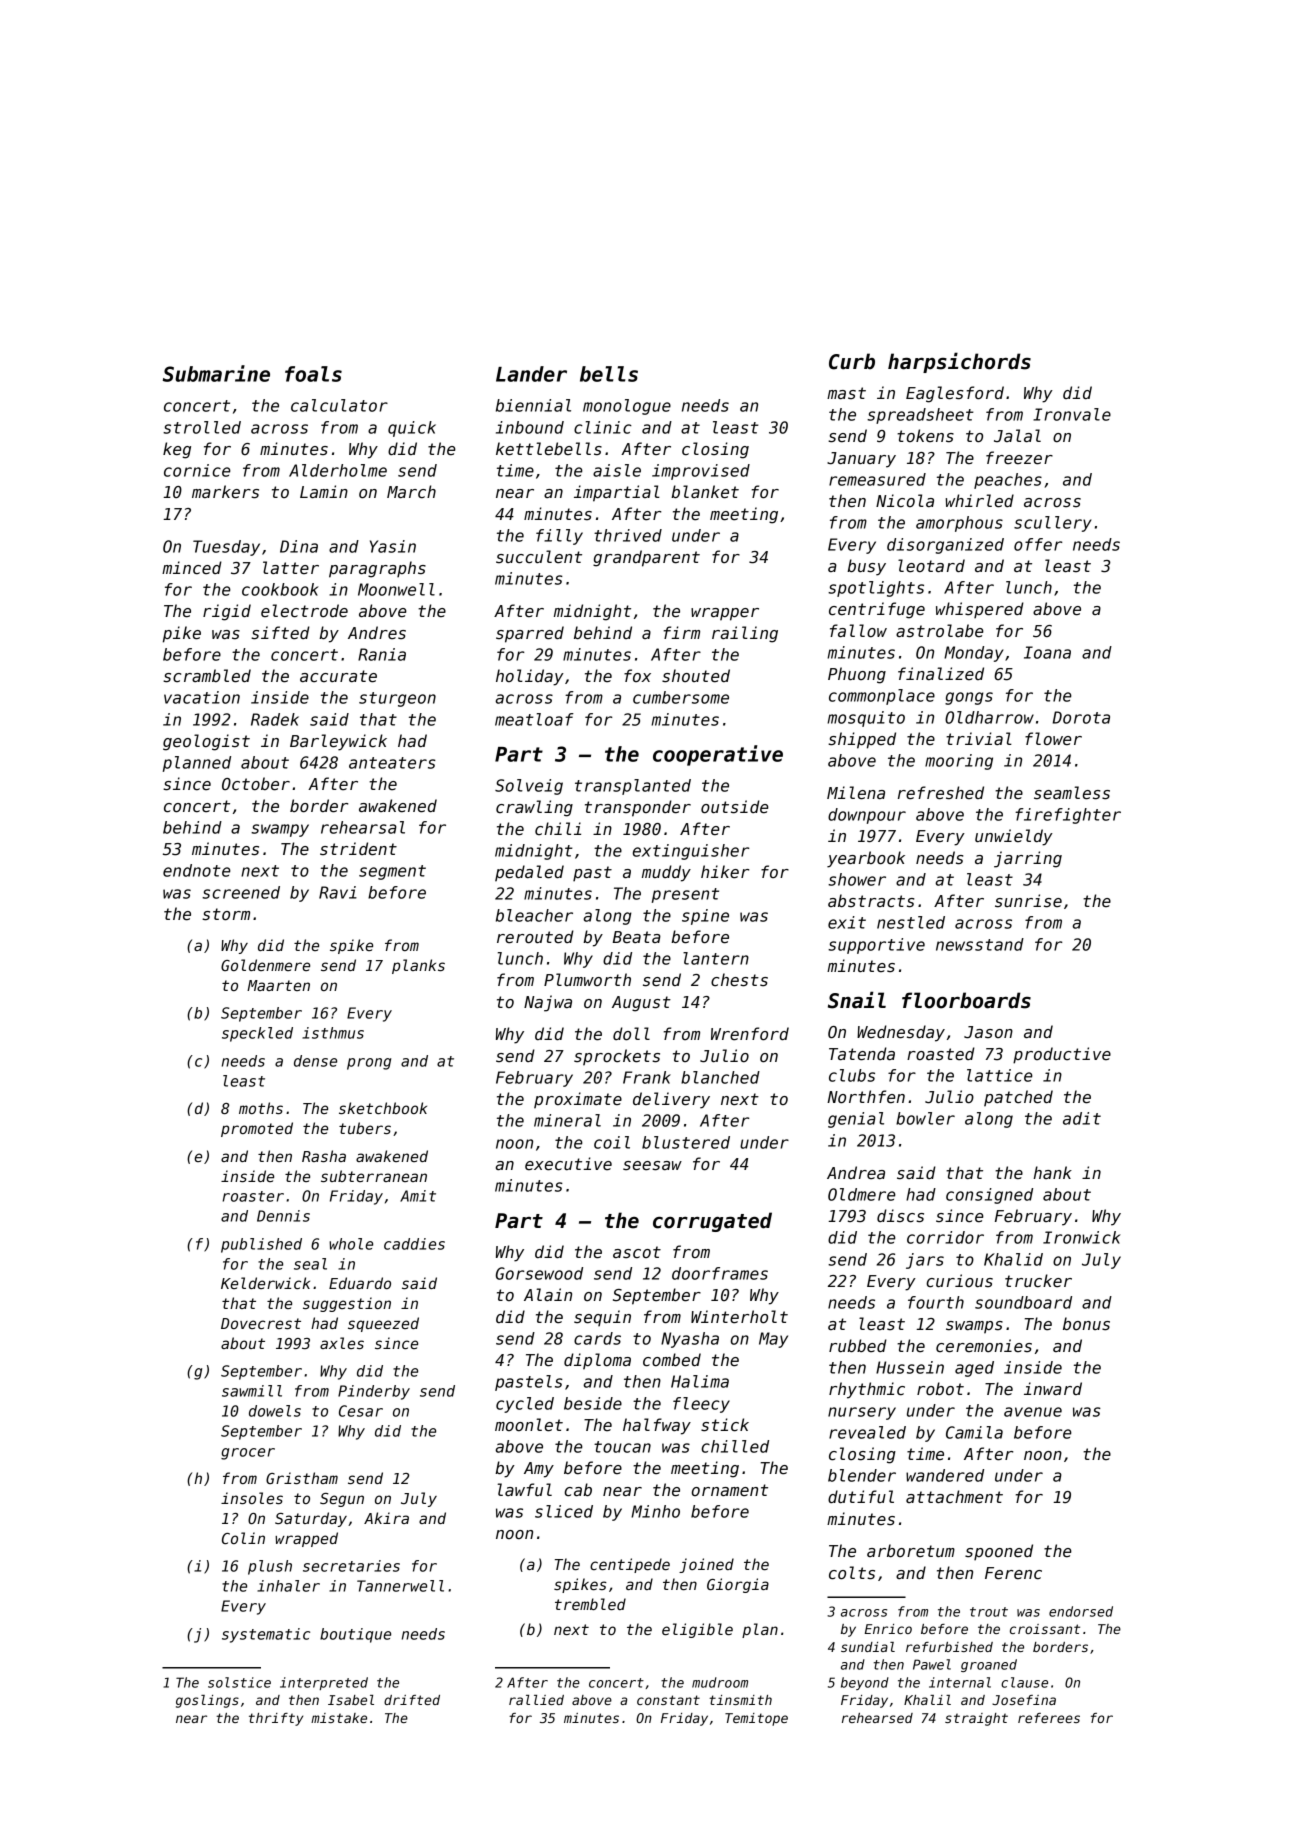 The height and width of the screenshot is (1825, 1290). Describe the element at coordinates (1049, 1718) in the screenshot. I see `referees` at that location.
